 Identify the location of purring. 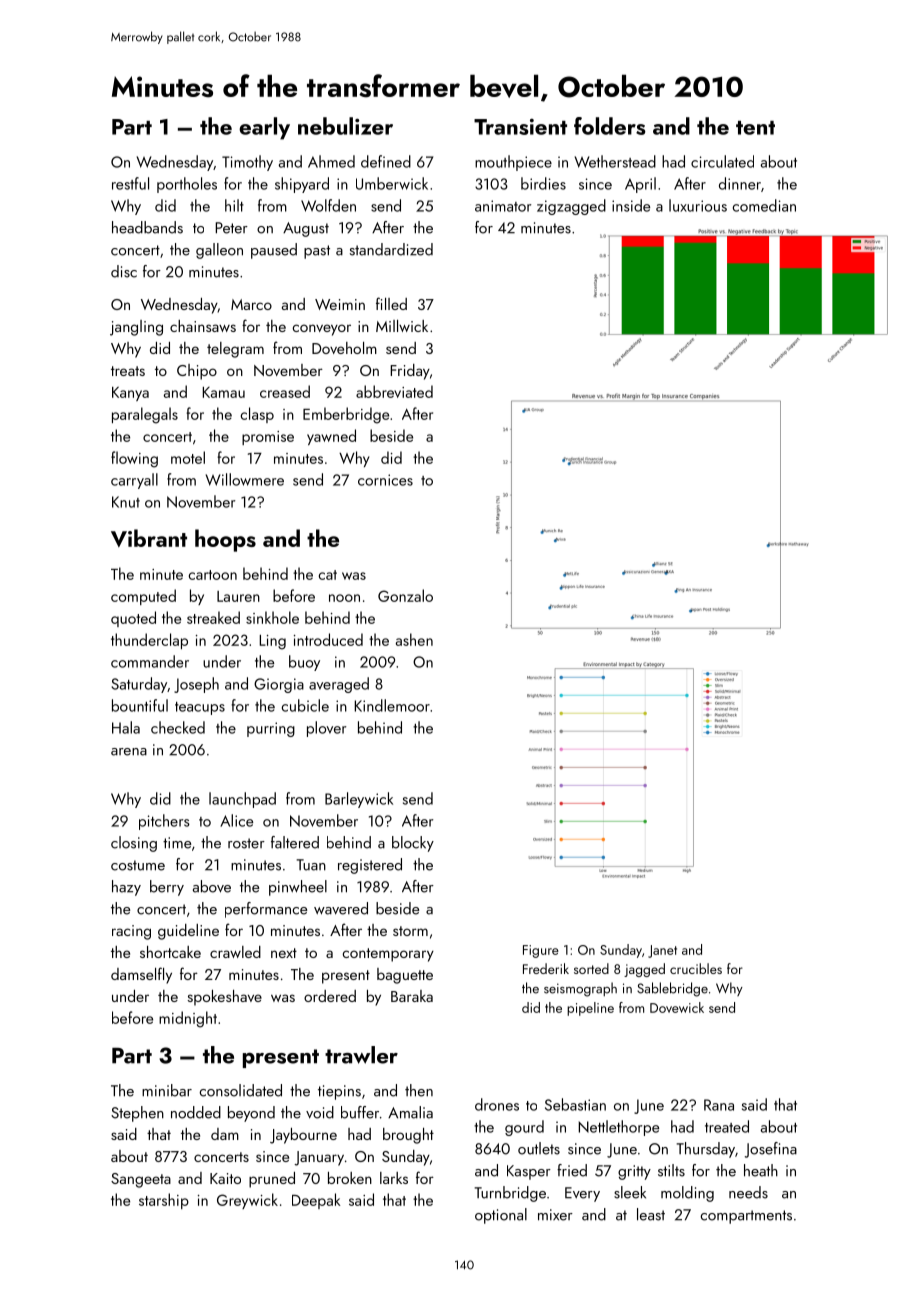
(271, 729).
